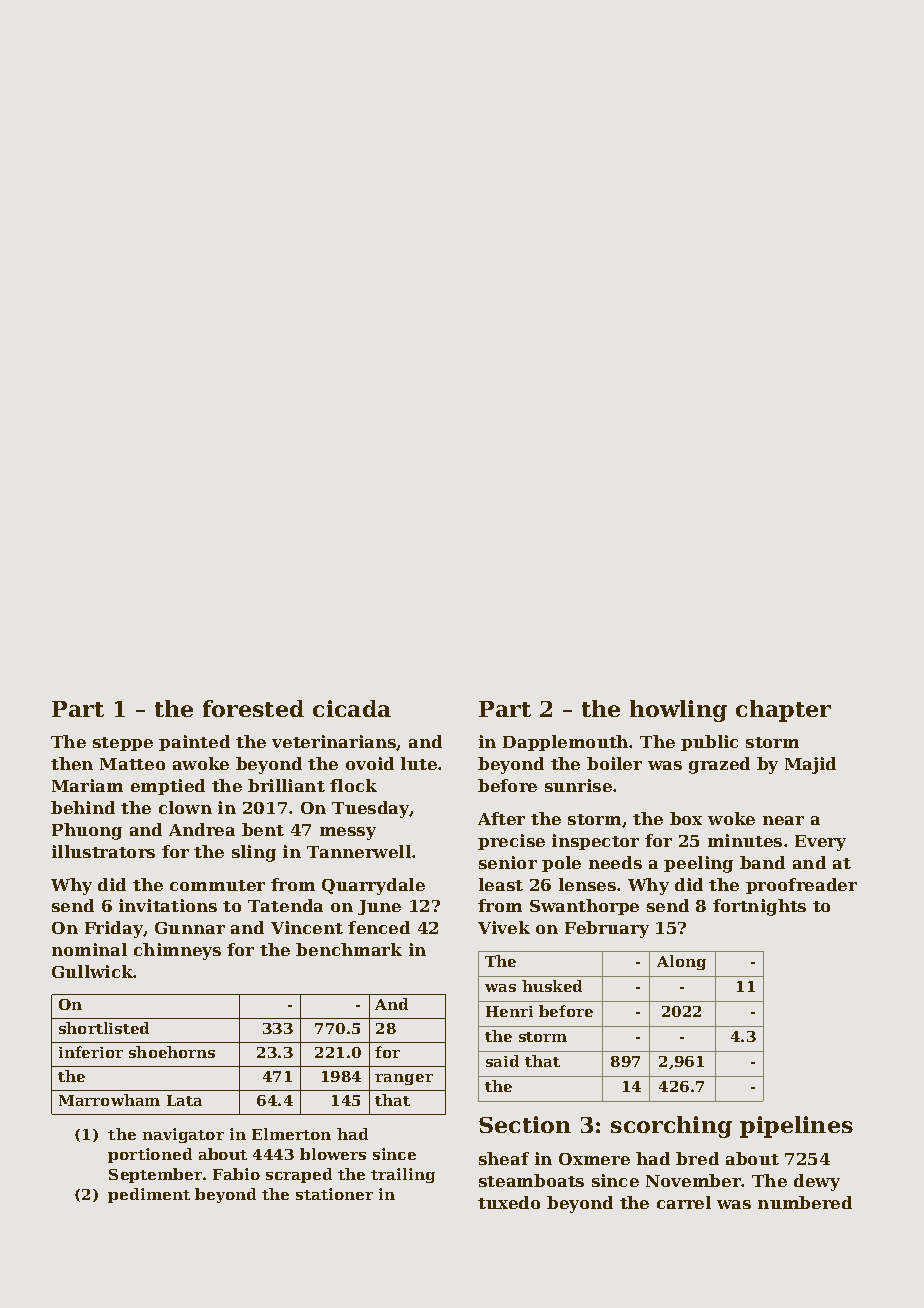 This screenshot has width=924, height=1308. Describe the element at coordinates (697, 1158) in the screenshot. I see `bred` at that location.
